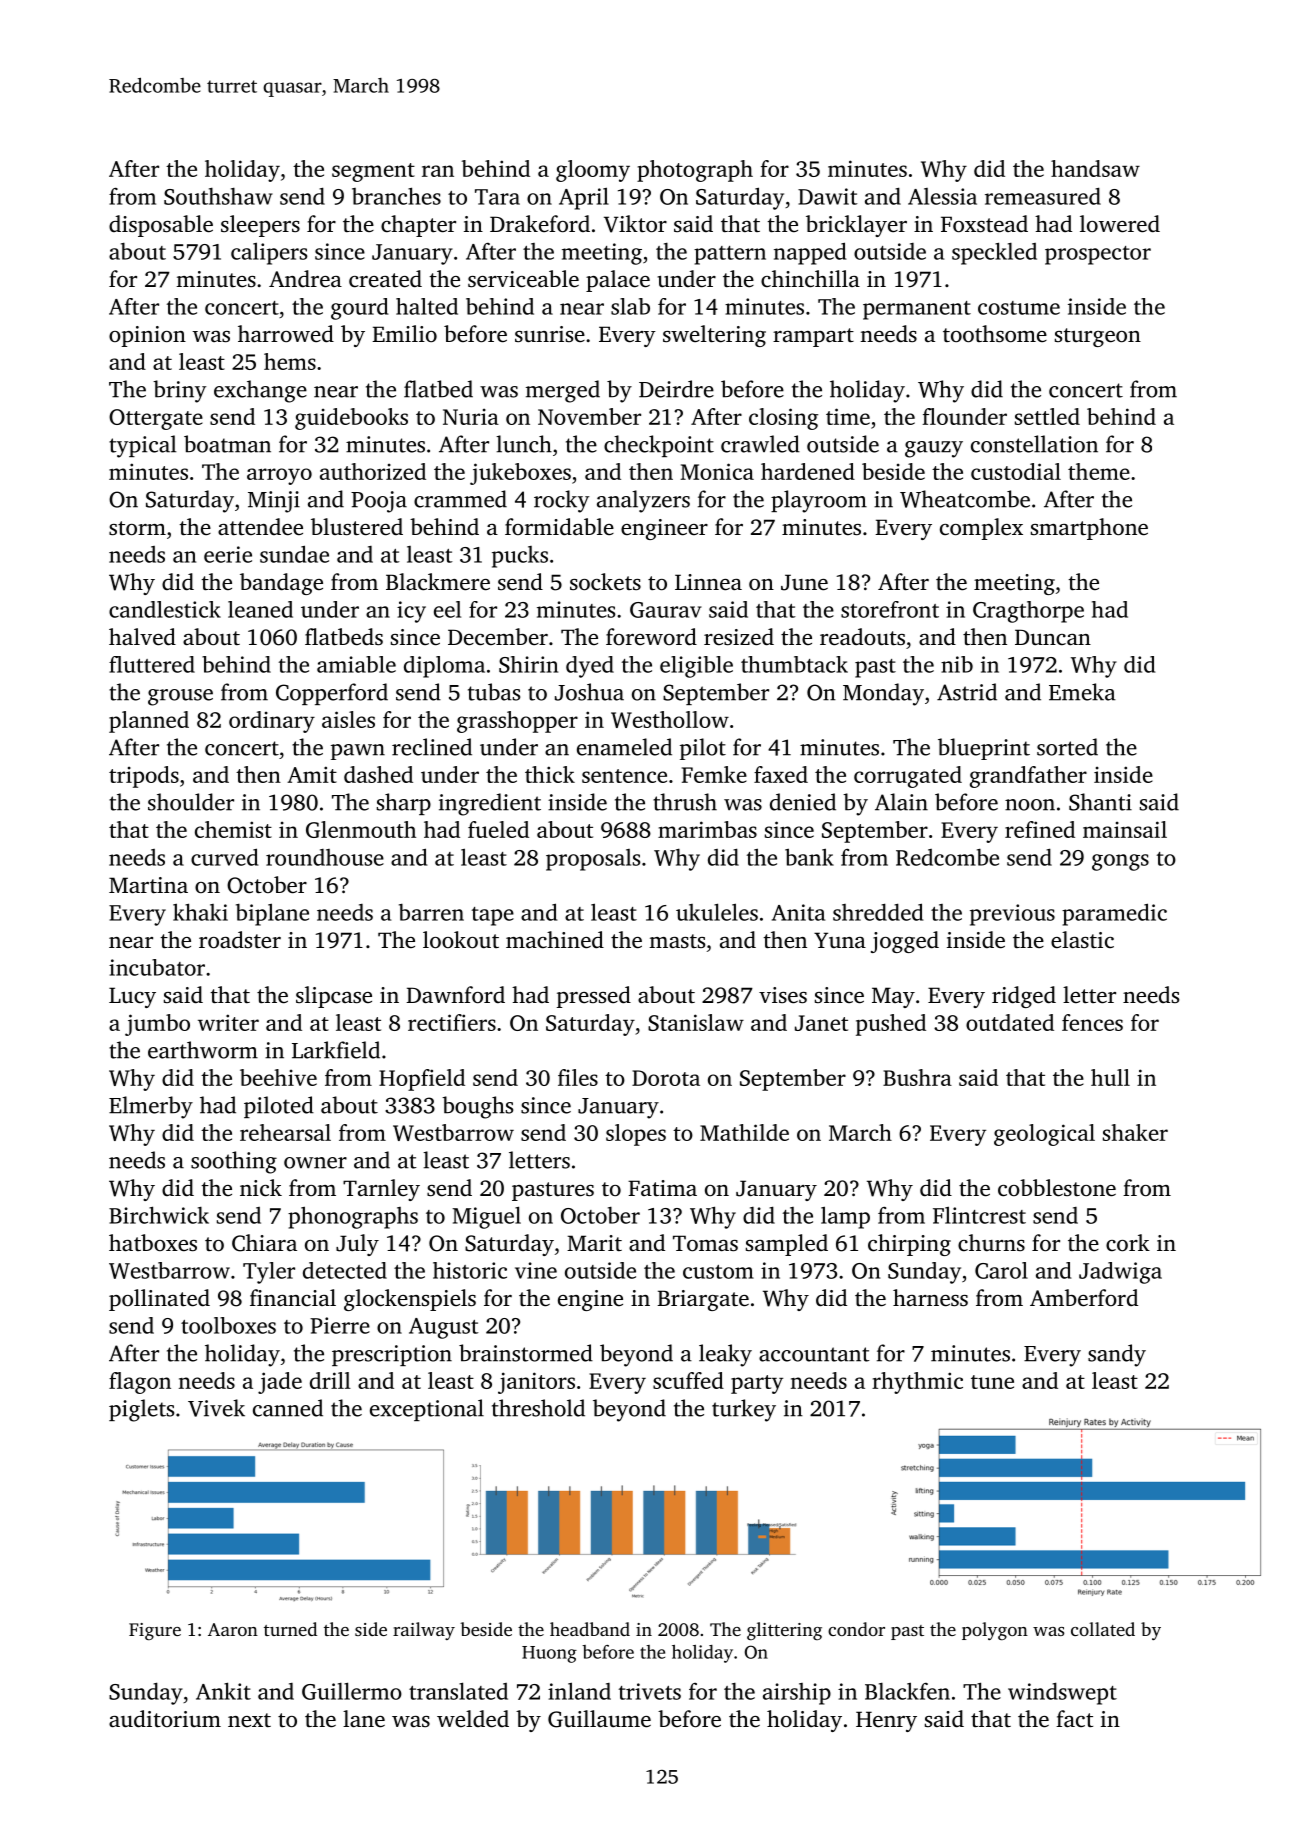 The height and width of the screenshot is (1825, 1290). I want to click on crammed, so click(460, 499).
